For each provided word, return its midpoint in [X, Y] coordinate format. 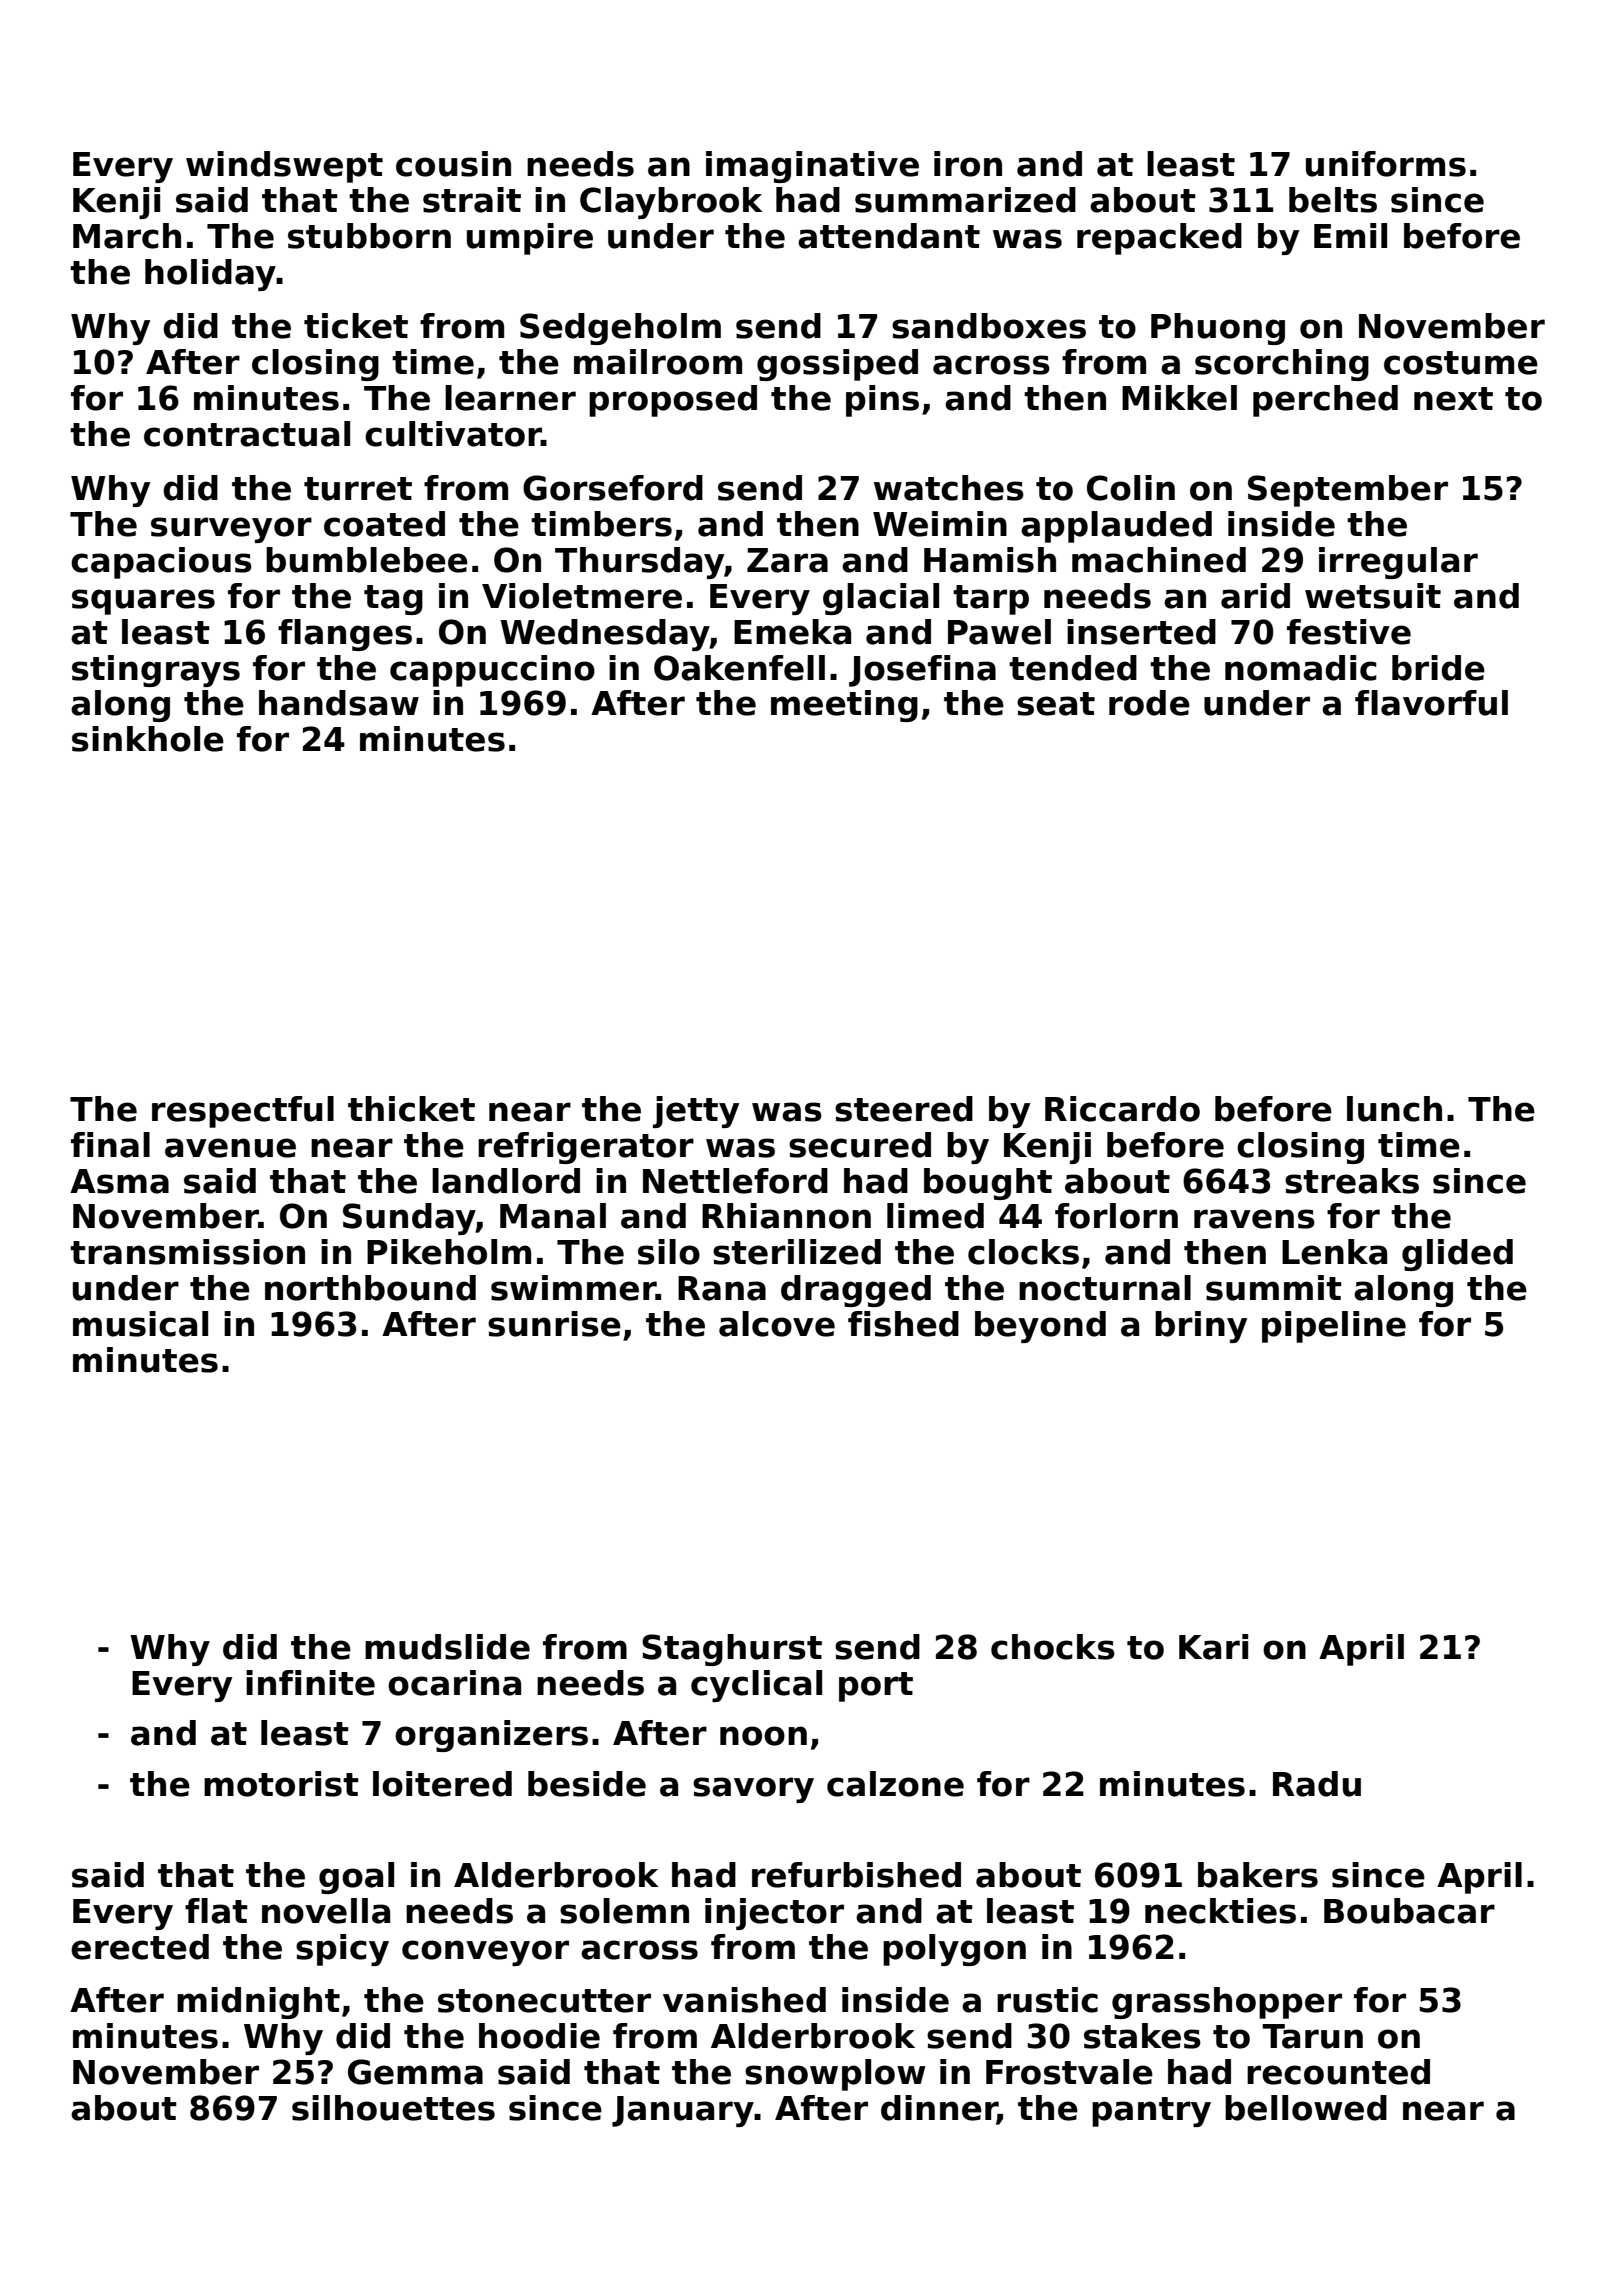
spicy [342, 1950]
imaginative [812, 167]
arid [1255, 596]
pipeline [1334, 1327]
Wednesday [605, 635]
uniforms [1386, 164]
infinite [310, 1683]
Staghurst [732, 1650]
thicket [411, 1109]
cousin [453, 164]
